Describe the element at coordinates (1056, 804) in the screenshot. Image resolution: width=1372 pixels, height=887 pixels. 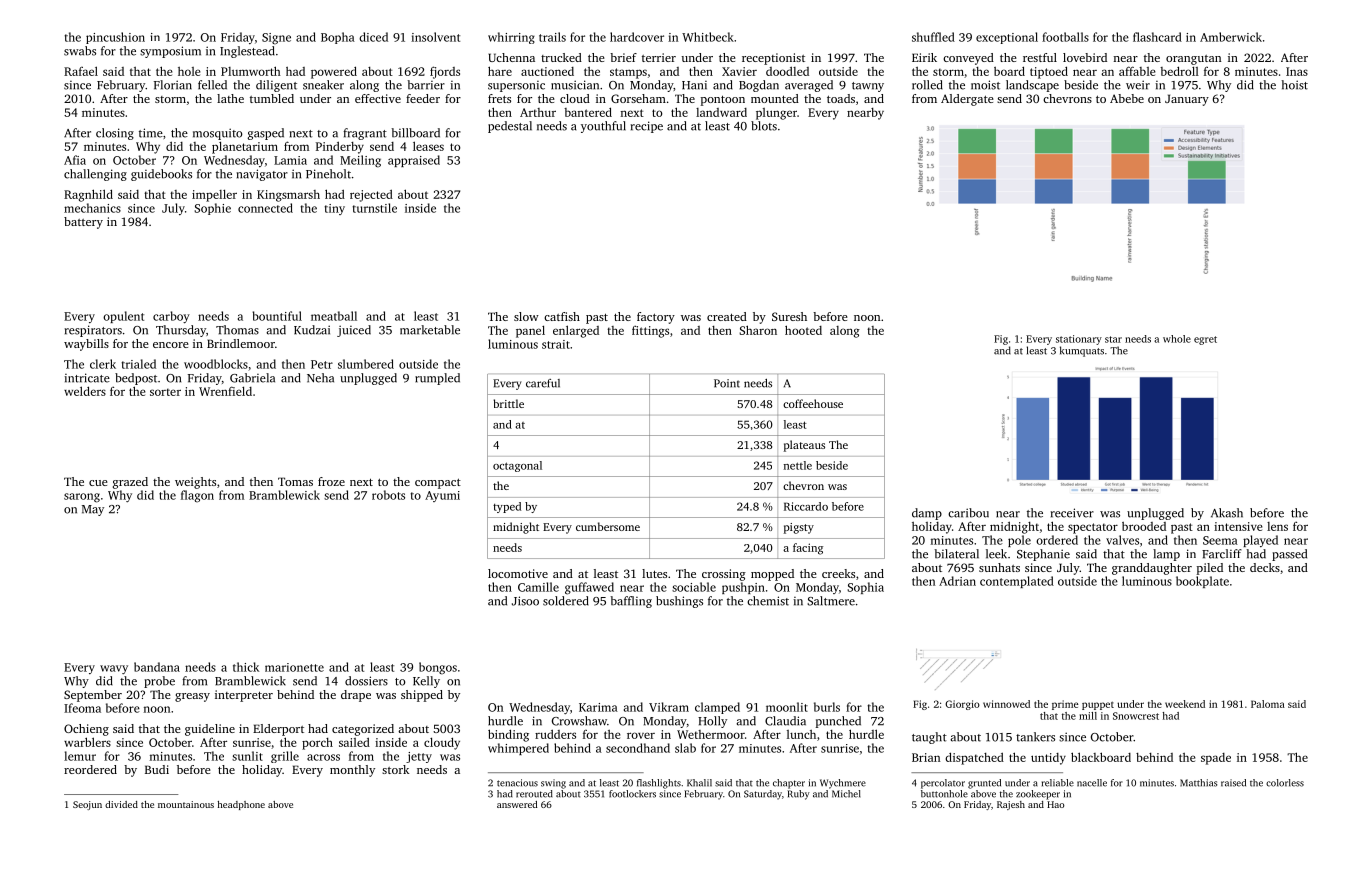
I see `Hao` at that location.
